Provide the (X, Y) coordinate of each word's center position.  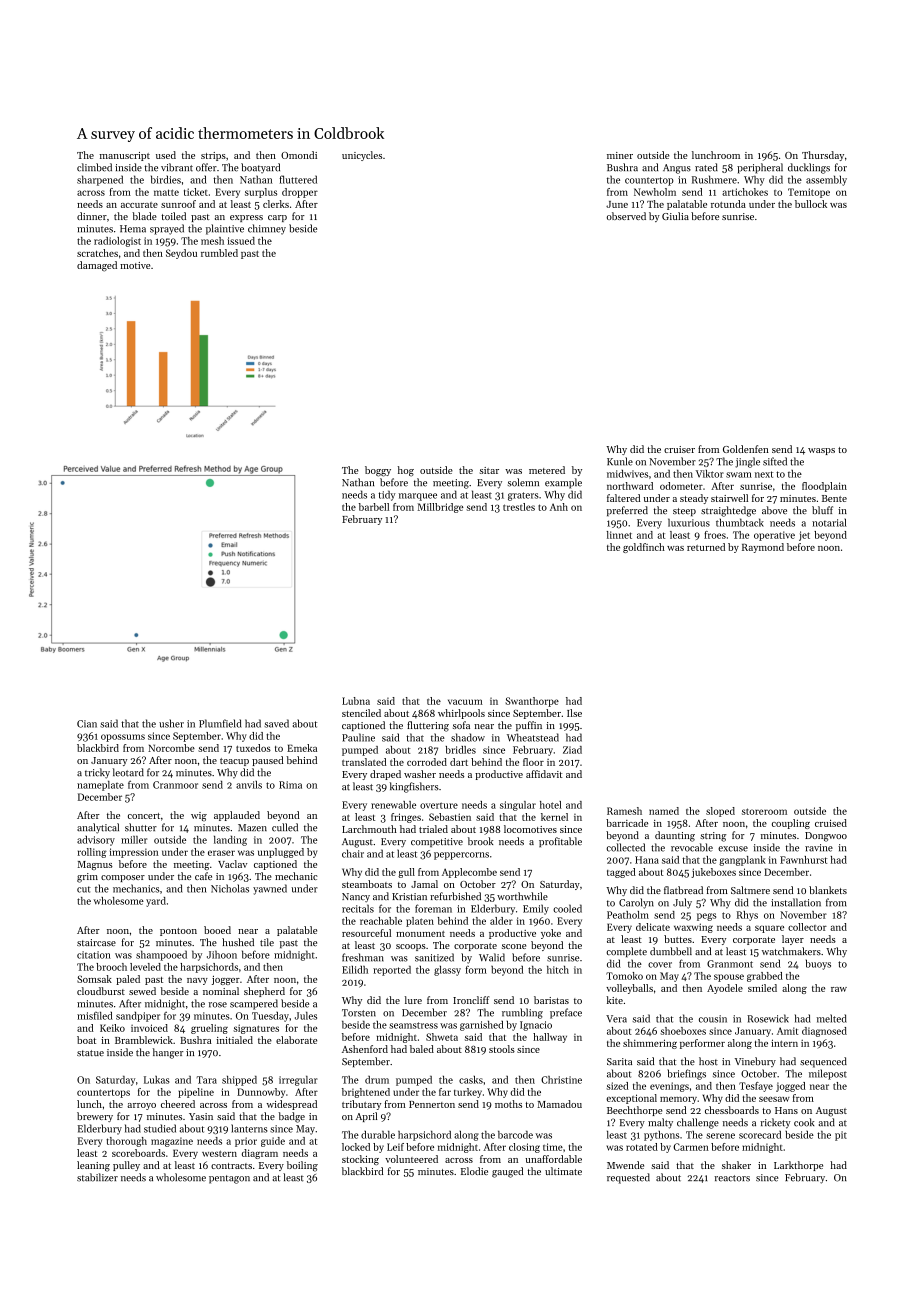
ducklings (809, 168)
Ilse (574, 713)
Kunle (620, 461)
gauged (507, 1172)
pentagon (229, 1179)
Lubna (356, 701)
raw (839, 989)
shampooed (161, 955)
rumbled (219, 253)
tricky (97, 773)
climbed (94, 167)
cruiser (679, 449)
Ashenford (365, 1049)
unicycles (362, 156)
